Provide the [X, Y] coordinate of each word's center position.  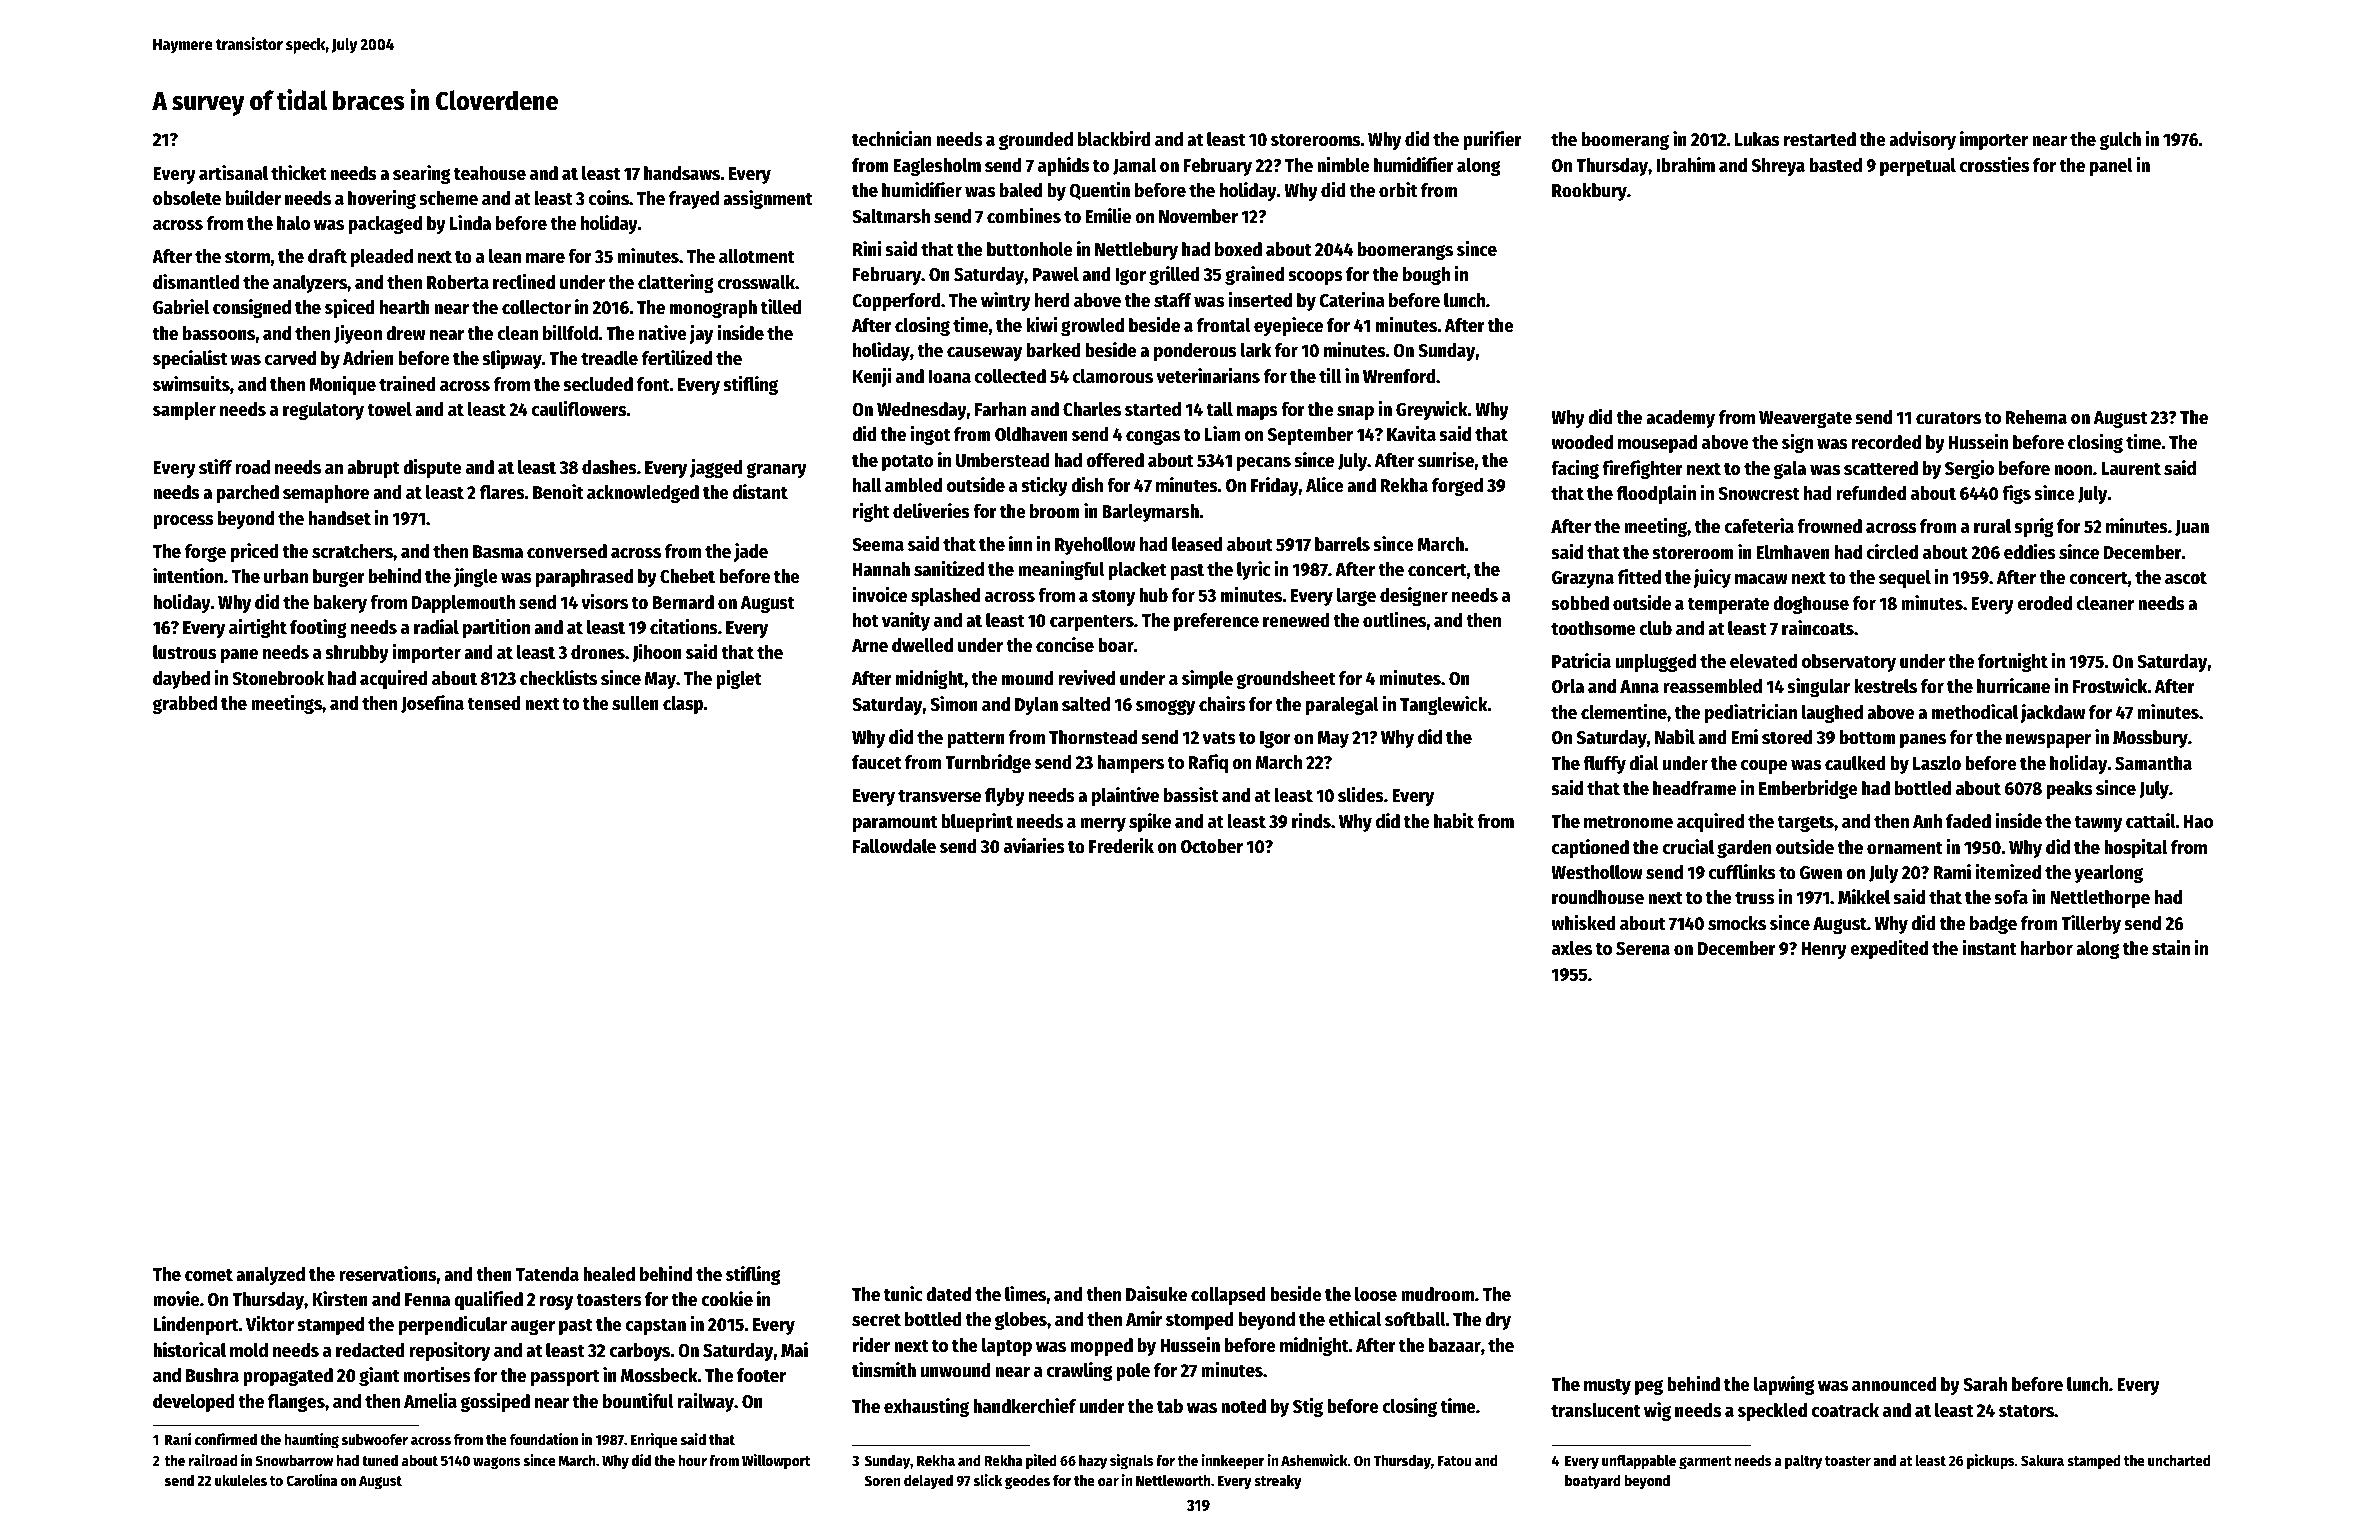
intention [188, 576]
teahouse [490, 173]
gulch [2120, 141]
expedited [1889, 949]
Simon [954, 704]
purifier [1492, 140]
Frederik [1121, 846]
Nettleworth [1173, 1480]
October [1212, 846]
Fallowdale [894, 846]
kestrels [1885, 686]
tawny [2098, 824]
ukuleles [241, 1480]
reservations [388, 1274]
